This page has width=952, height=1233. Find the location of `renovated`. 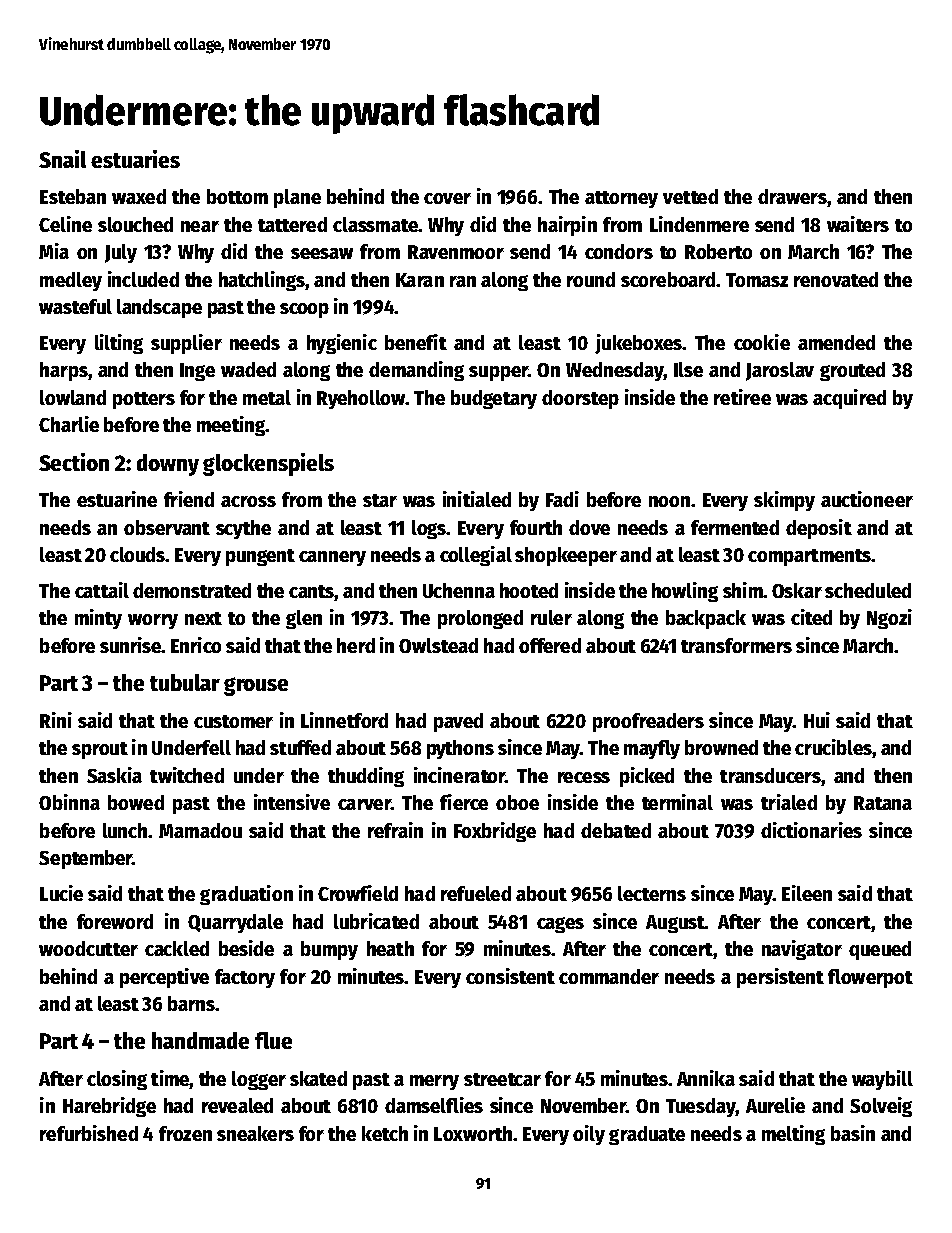

renovated is located at coordinates (836, 279).
